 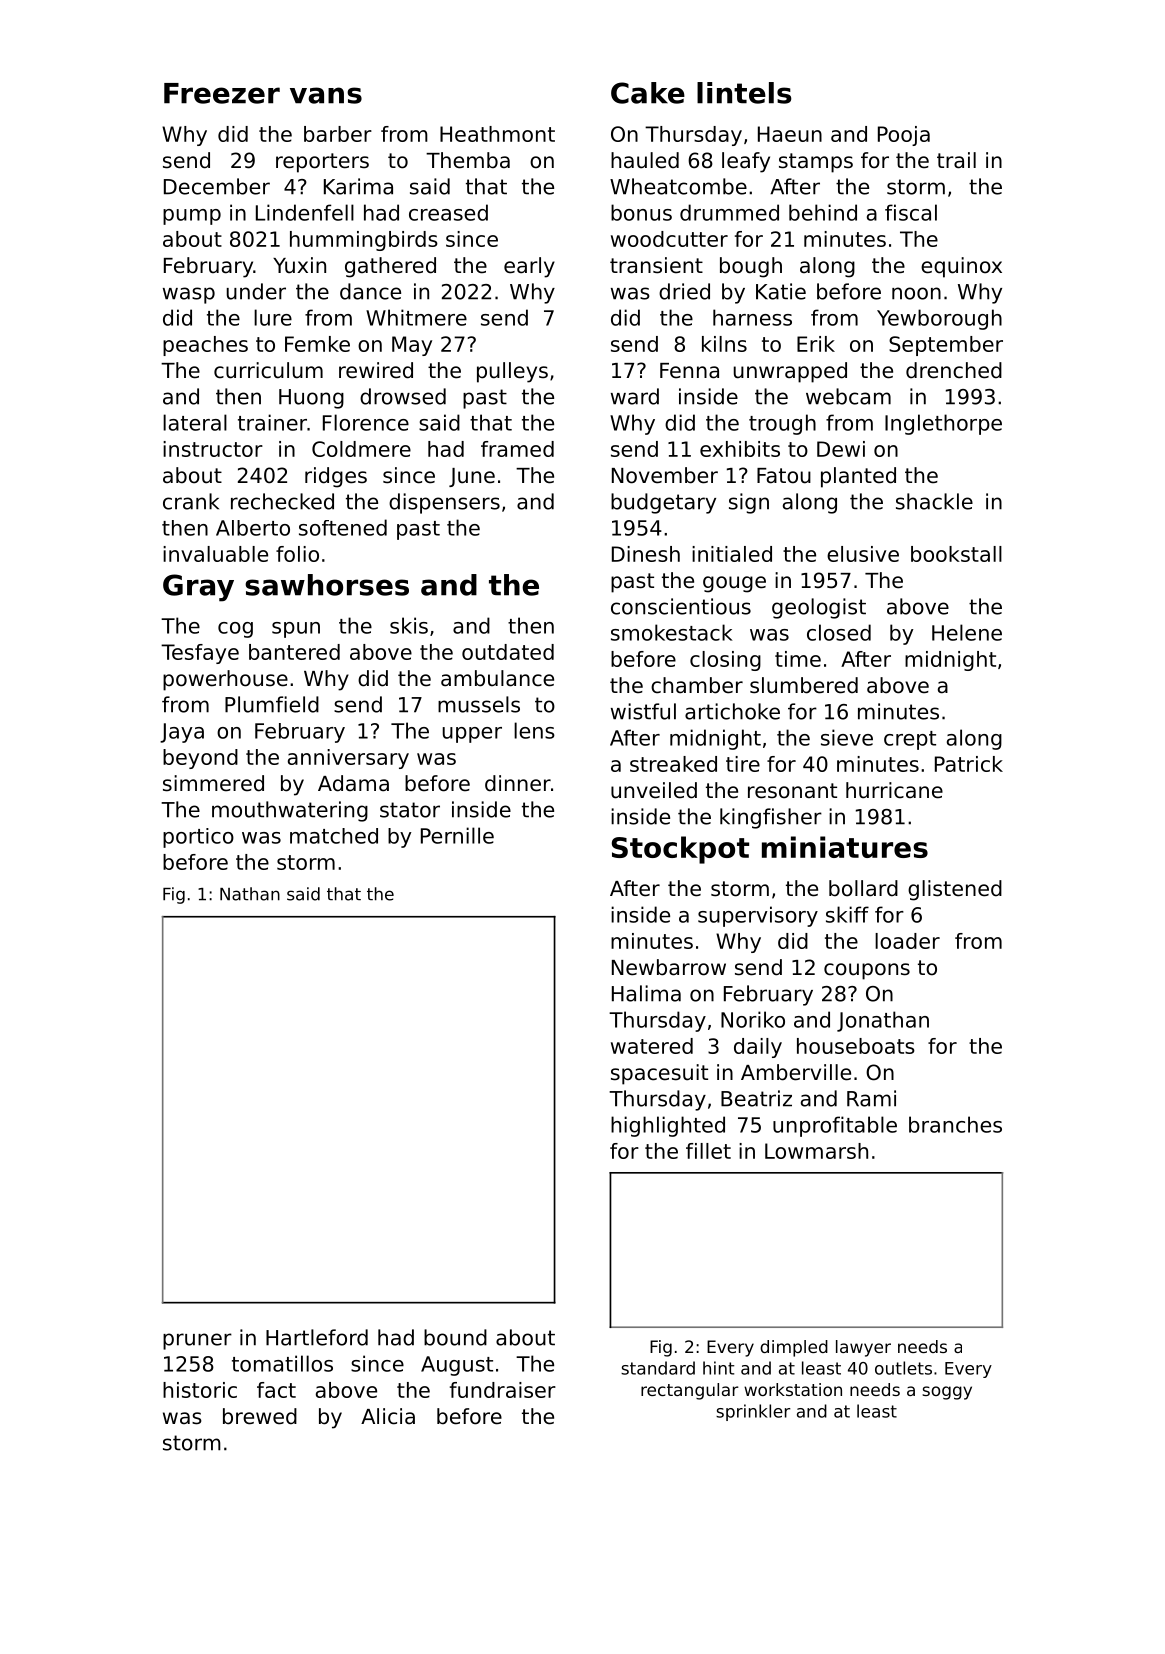 I want to click on portico, so click(x=198, y=838).
